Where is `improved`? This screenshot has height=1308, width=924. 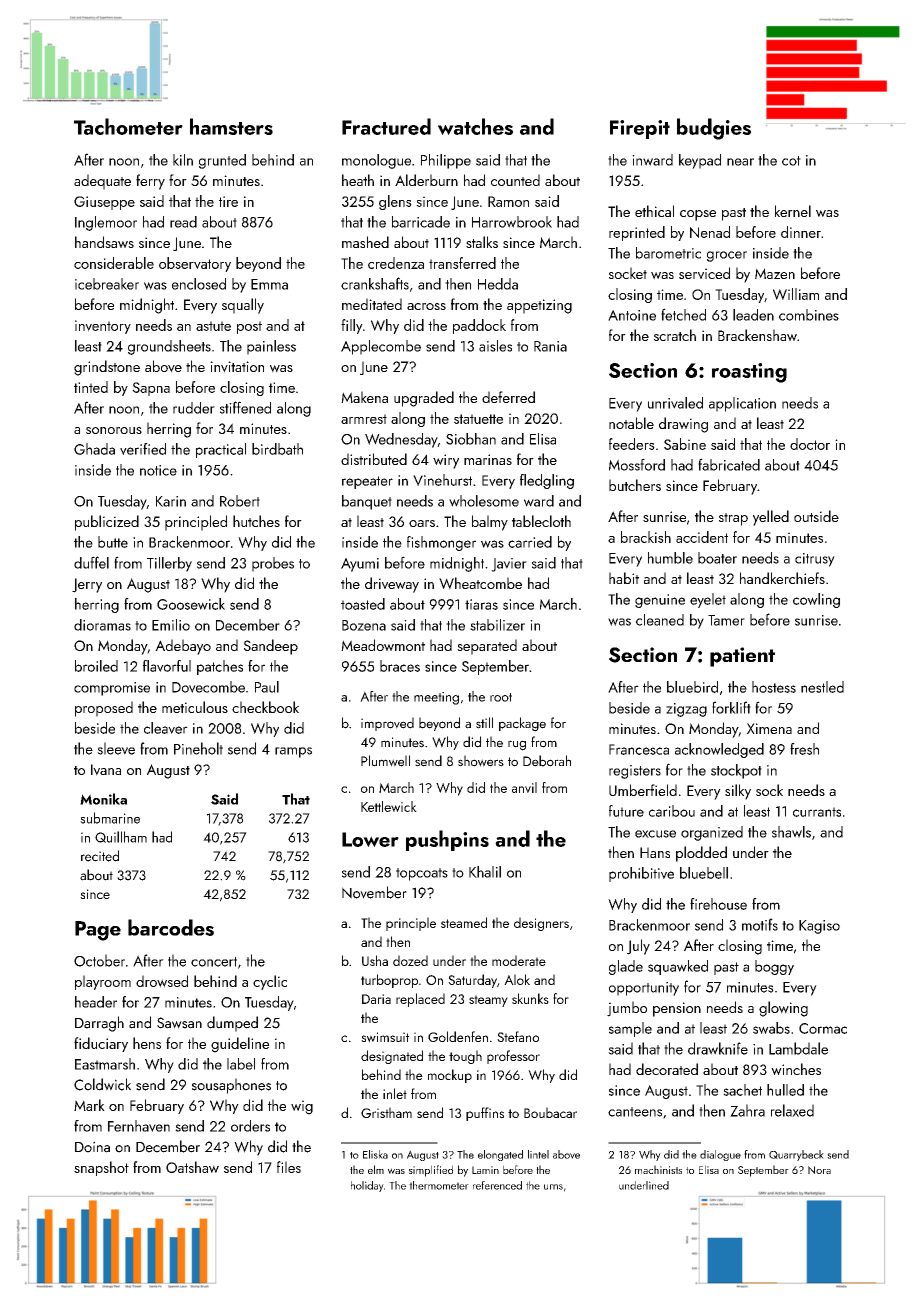 improved is located at coordinates (387, 724).
